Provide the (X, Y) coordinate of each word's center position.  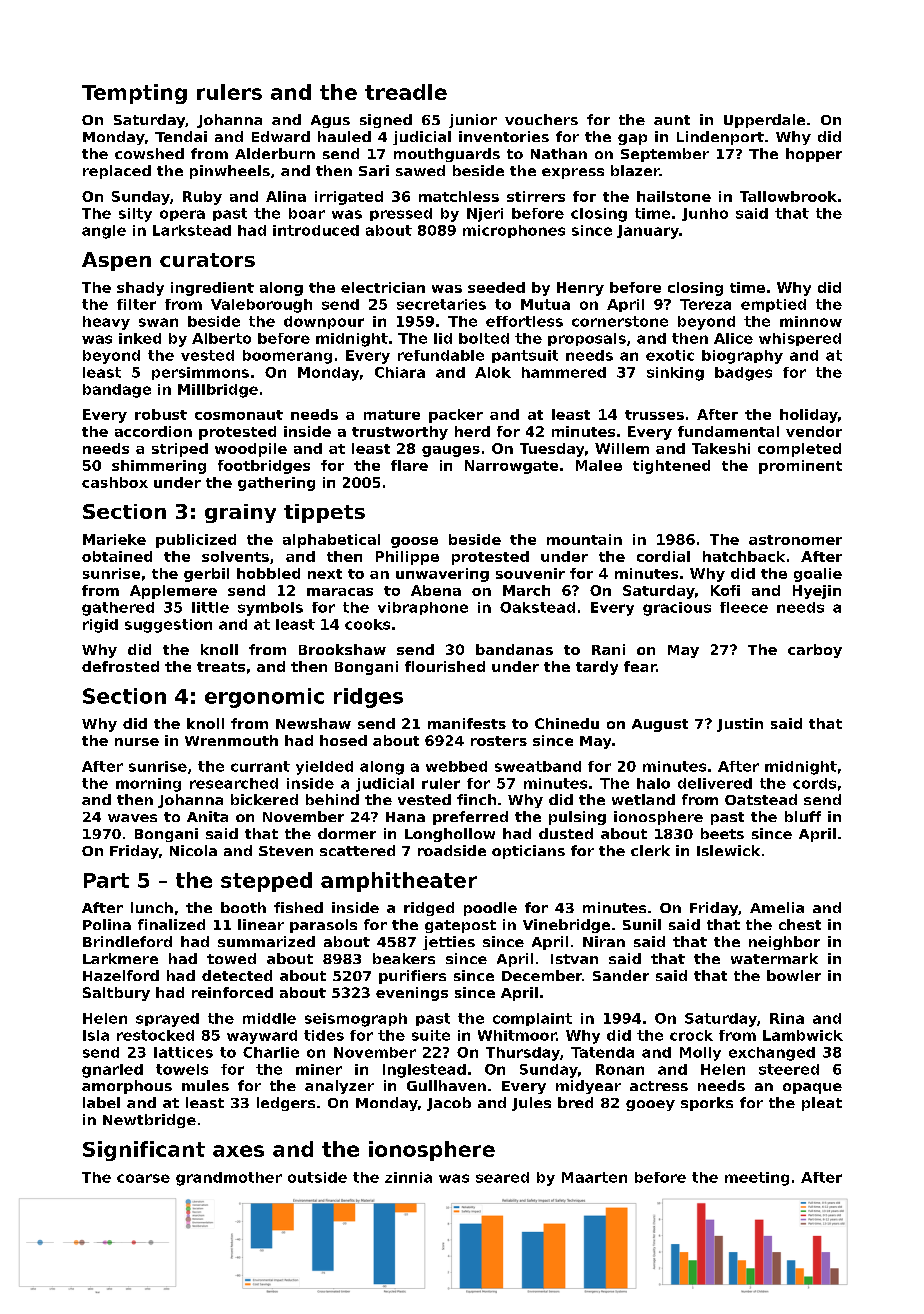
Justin (740, 725)
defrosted (120, 666)
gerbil (206, 575)
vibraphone (423, 608)
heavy (106, 323)
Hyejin (817, 592)
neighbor (784, 943)
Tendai (181, 136)
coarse (143, 1178)
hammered (564, 372)
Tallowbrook (788, 196)
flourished (445, 666)
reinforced (232, 992)
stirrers (536, 196)
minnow (811, 321)
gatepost (460, 926)
